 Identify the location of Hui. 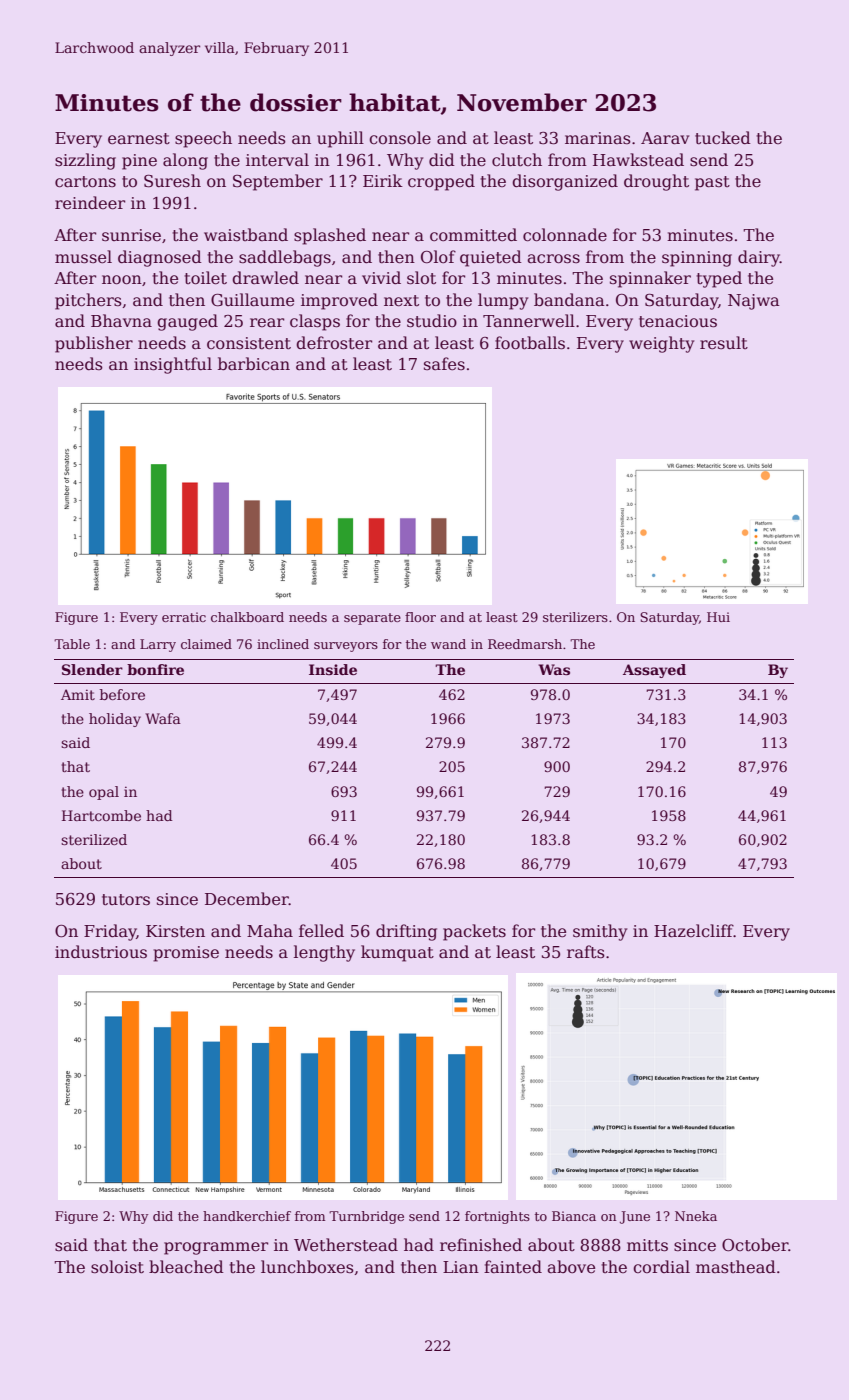
(718, 617).
